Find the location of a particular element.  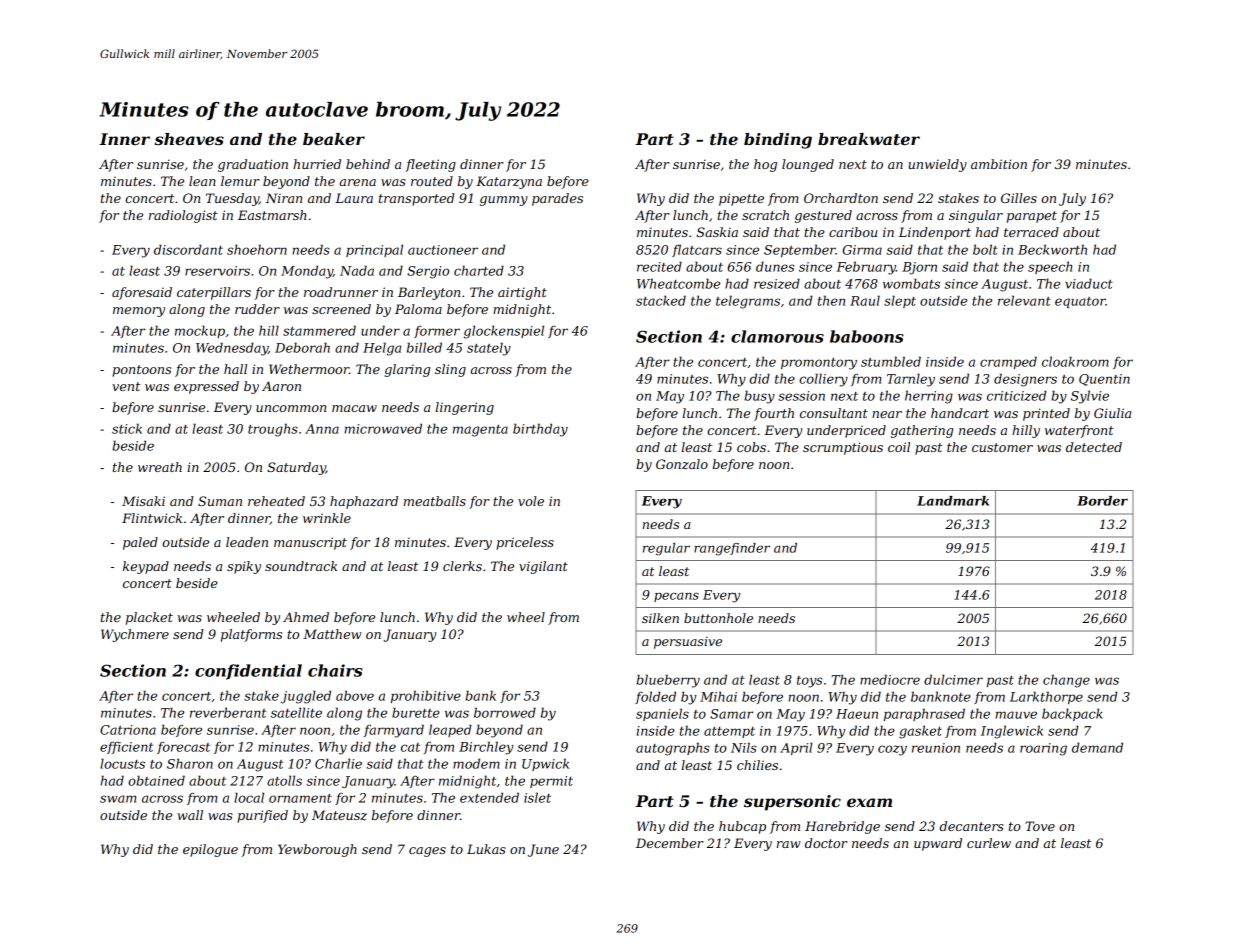

relevant is located at coordinates (1024, 300).
